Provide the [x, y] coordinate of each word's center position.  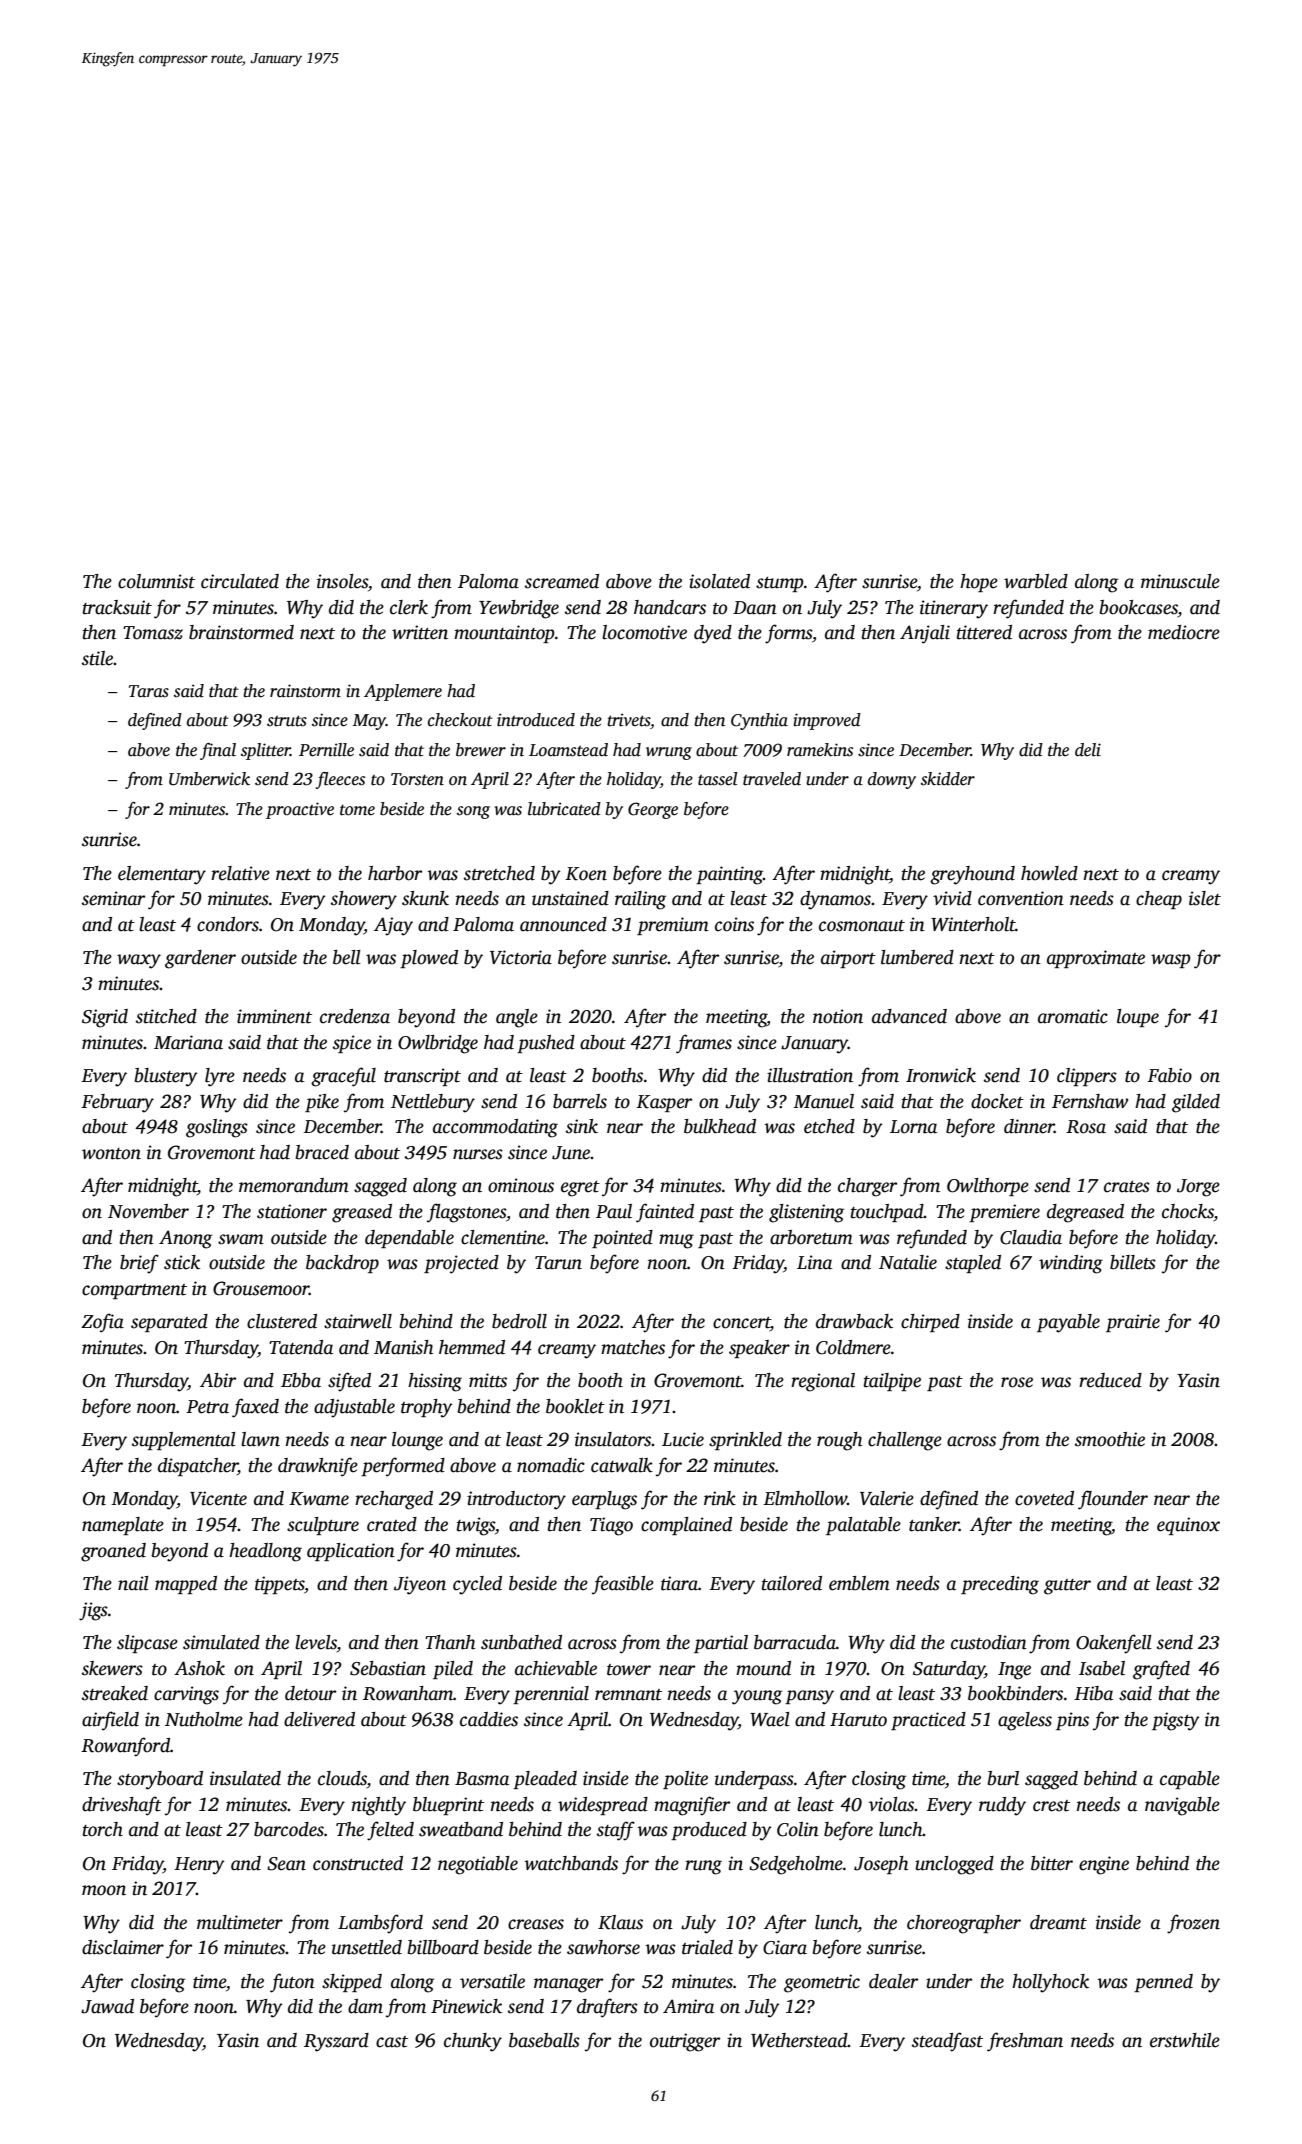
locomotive [644, 632]
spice [352, 1044]
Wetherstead [799, 2040]
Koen [586, 874]
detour [310, 1693]
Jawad [107, 2006]
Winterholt [973, 924]
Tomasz [153, 633]
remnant [628, 1695]
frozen [1193, 1924]
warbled [1036, 581]
